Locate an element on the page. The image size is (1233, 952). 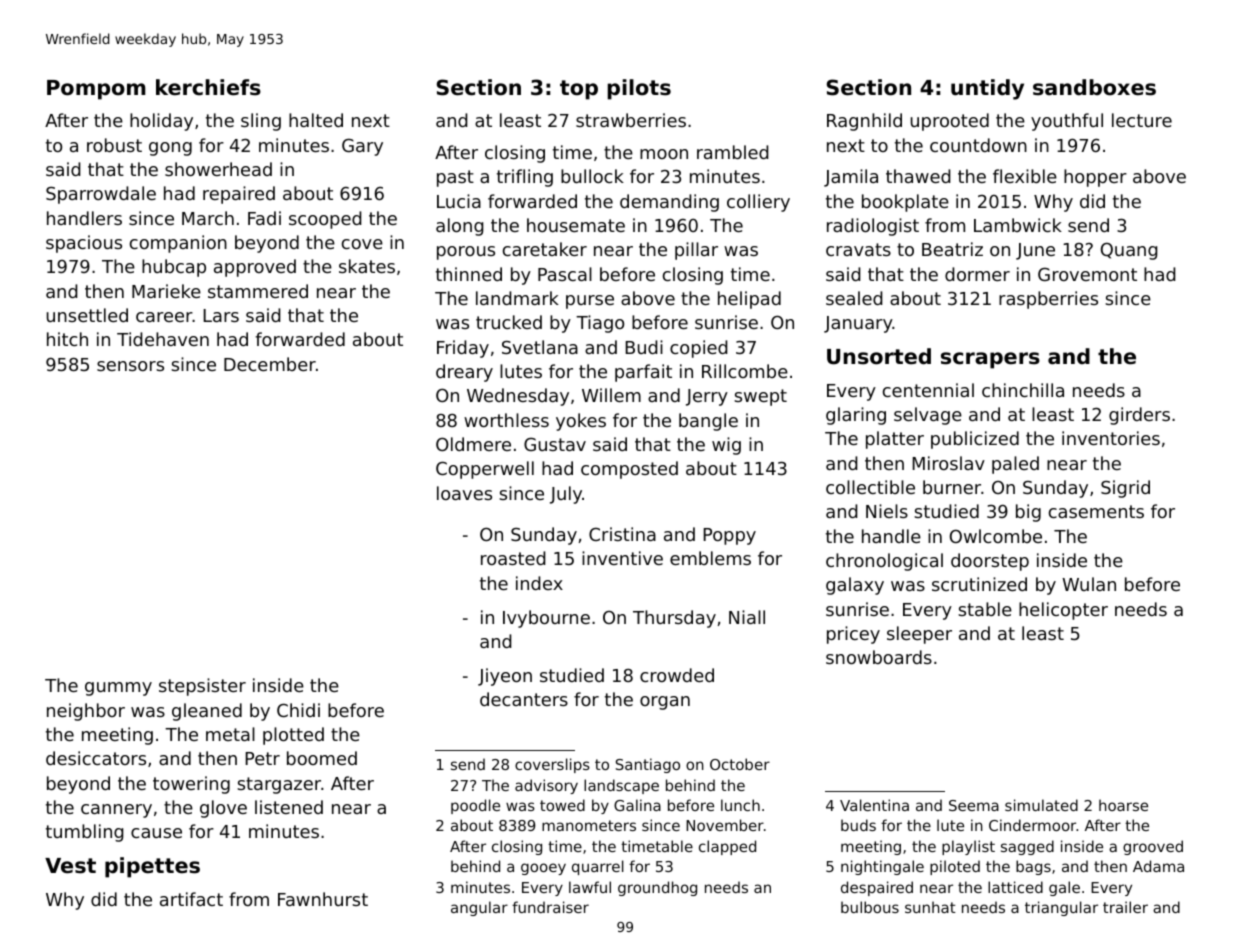
gummy is located at coordinates (118, 689).
